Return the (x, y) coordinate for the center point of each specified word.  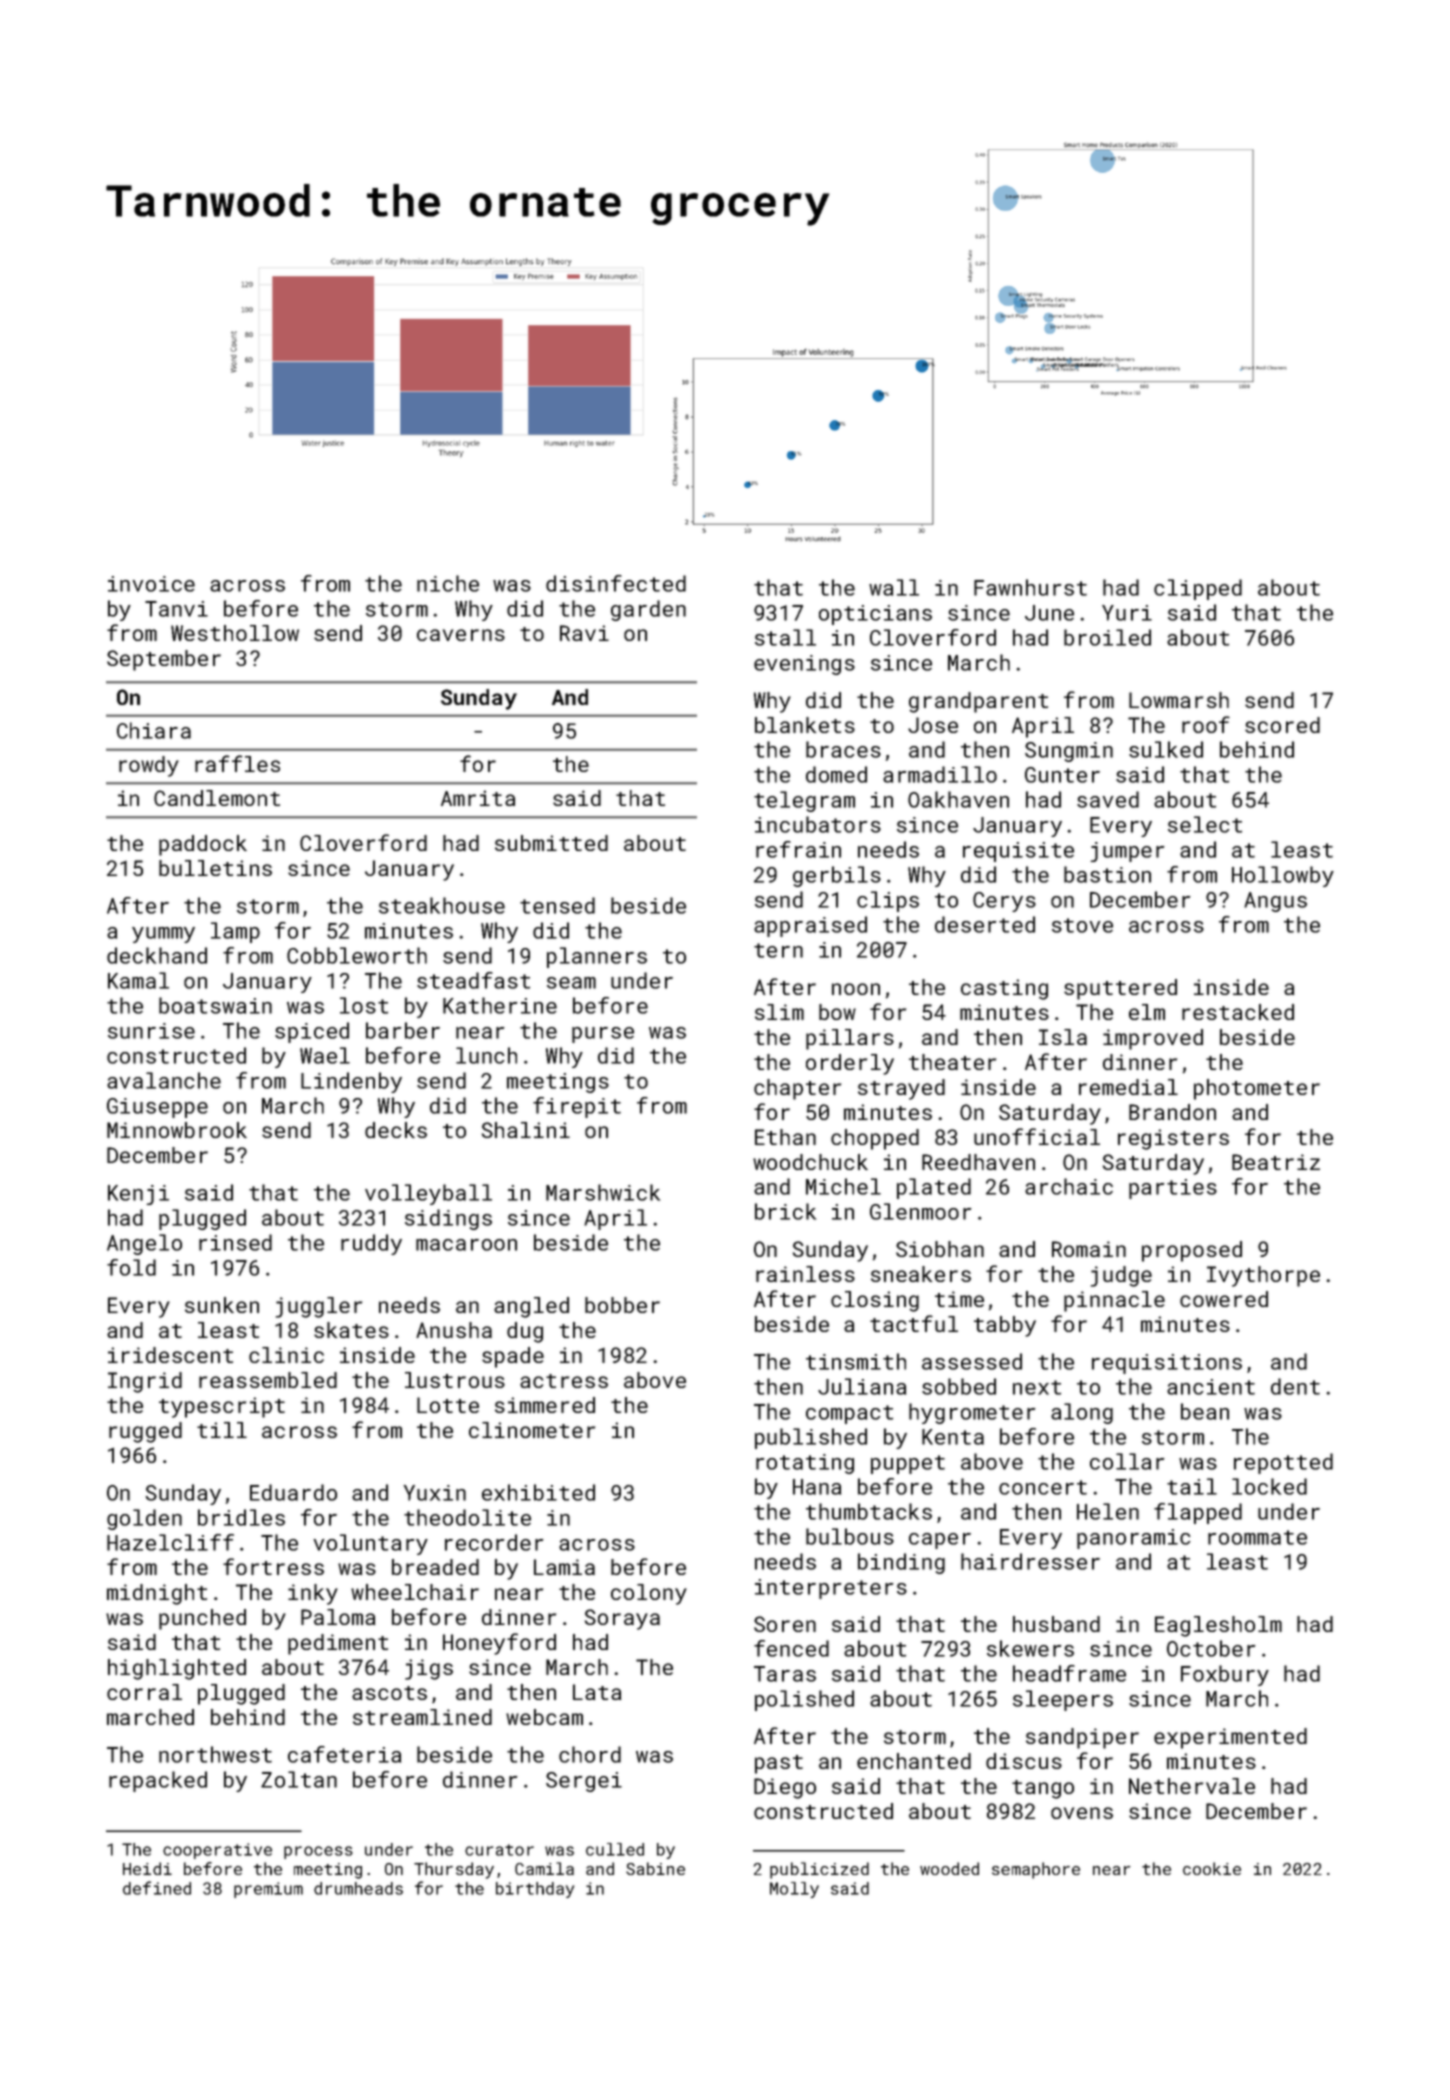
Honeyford (499, 1644)
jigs (429, 1669)
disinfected (616, 583)
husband (1056, 1624)
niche (448, 583)
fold (131, 1267)
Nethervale (1192, 1786)
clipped (1198, 589)
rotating (805, 1464)
